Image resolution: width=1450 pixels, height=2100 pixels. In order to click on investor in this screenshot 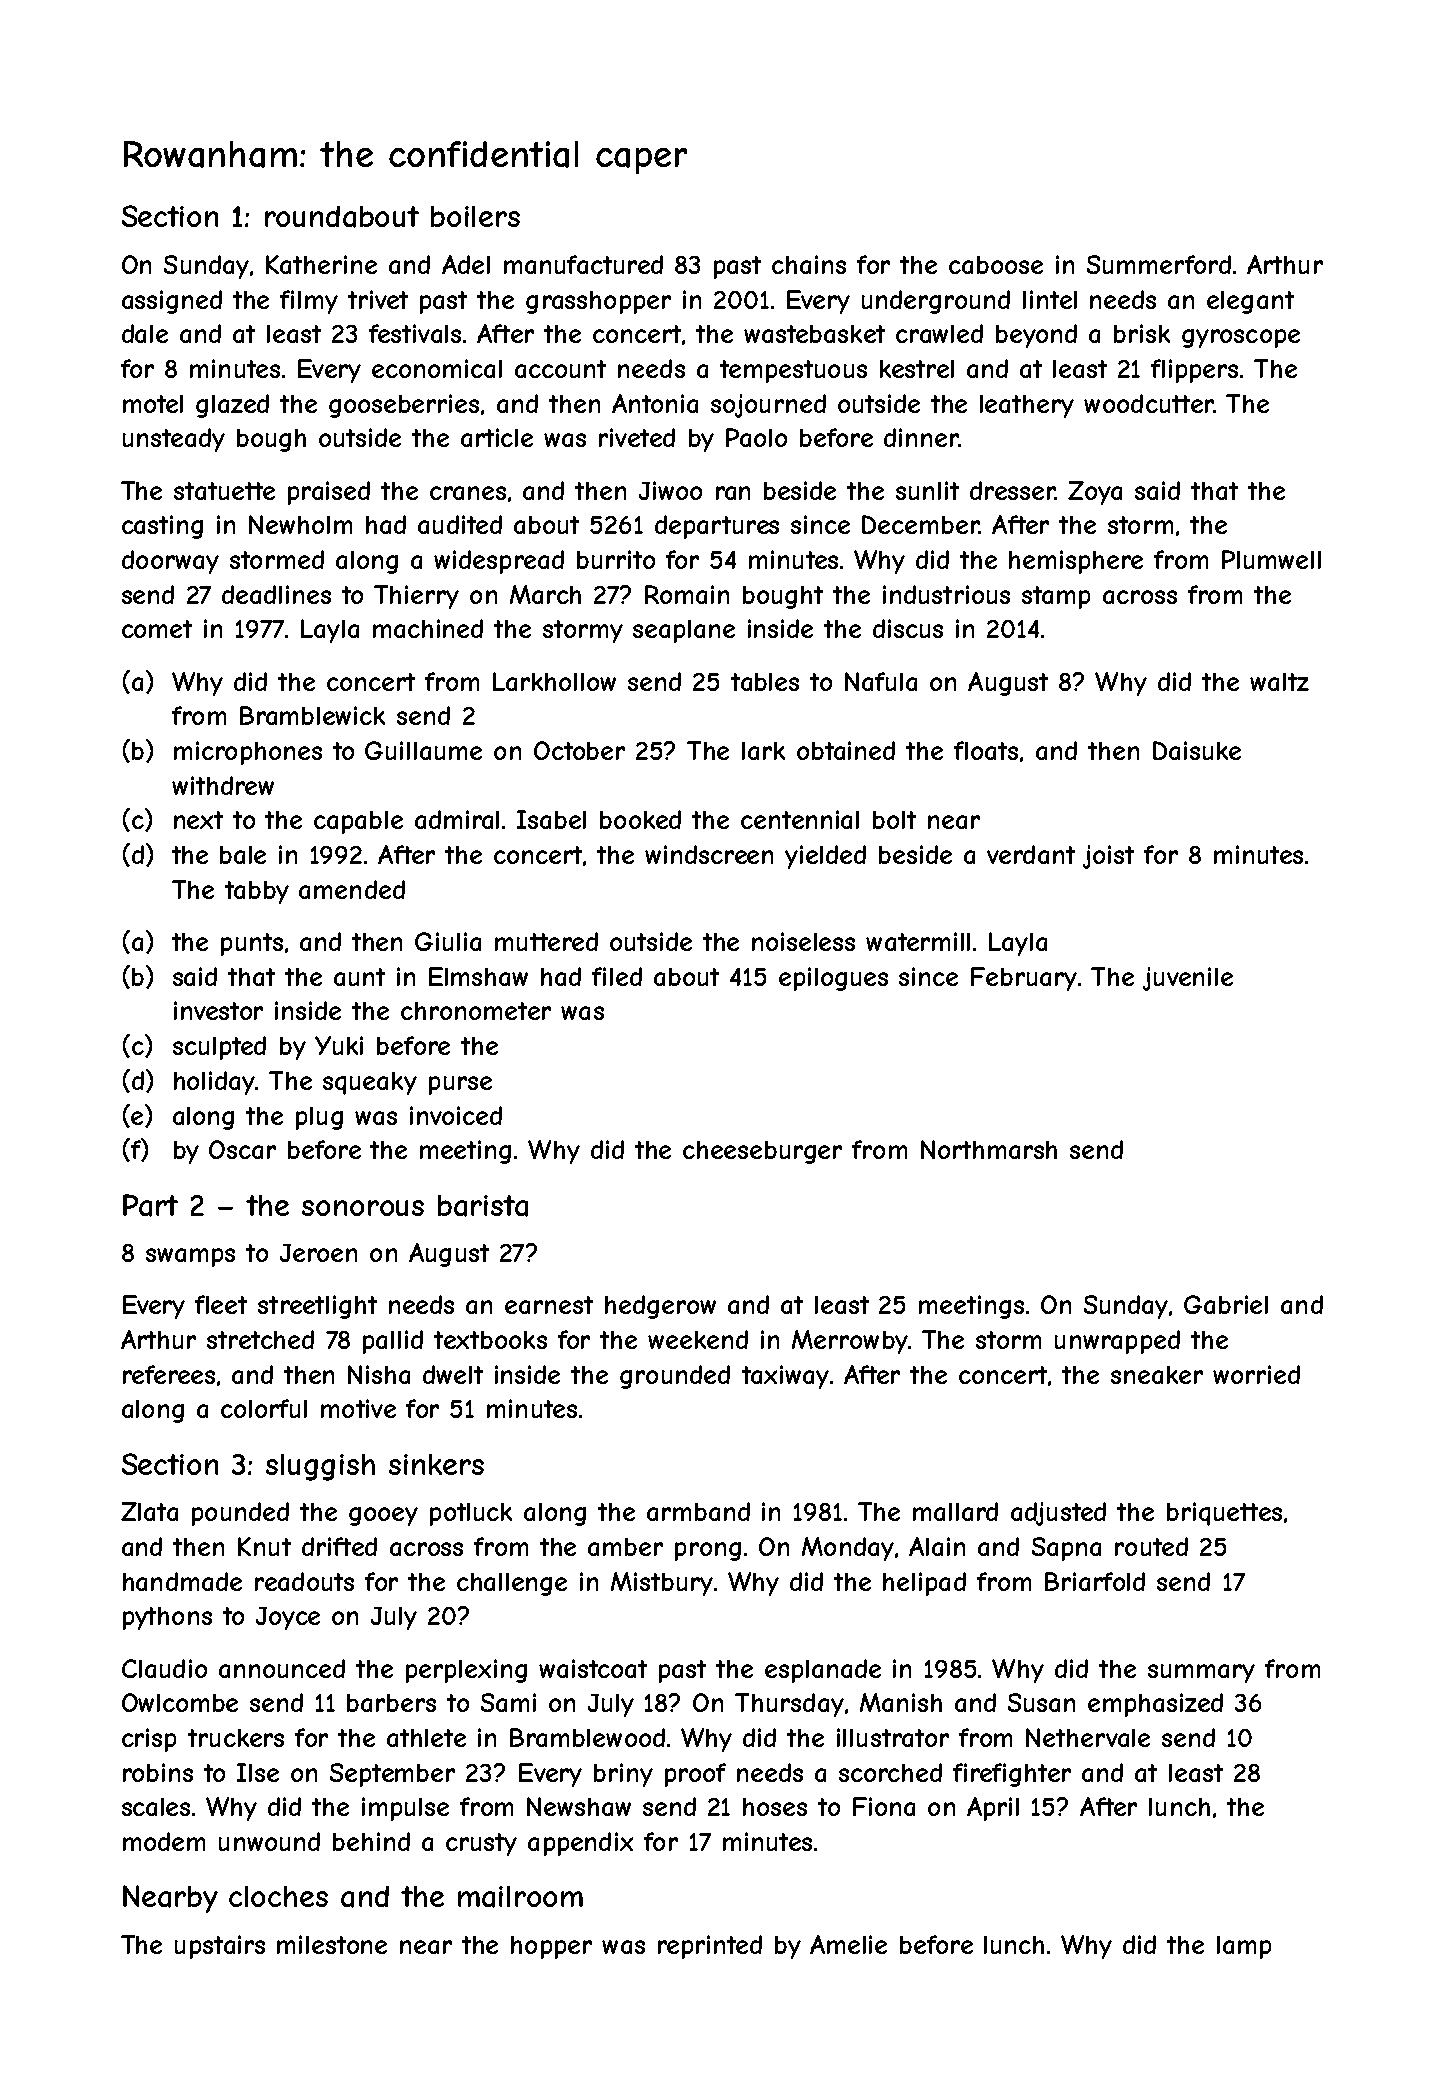, I will do `click(218, 1010)`.
